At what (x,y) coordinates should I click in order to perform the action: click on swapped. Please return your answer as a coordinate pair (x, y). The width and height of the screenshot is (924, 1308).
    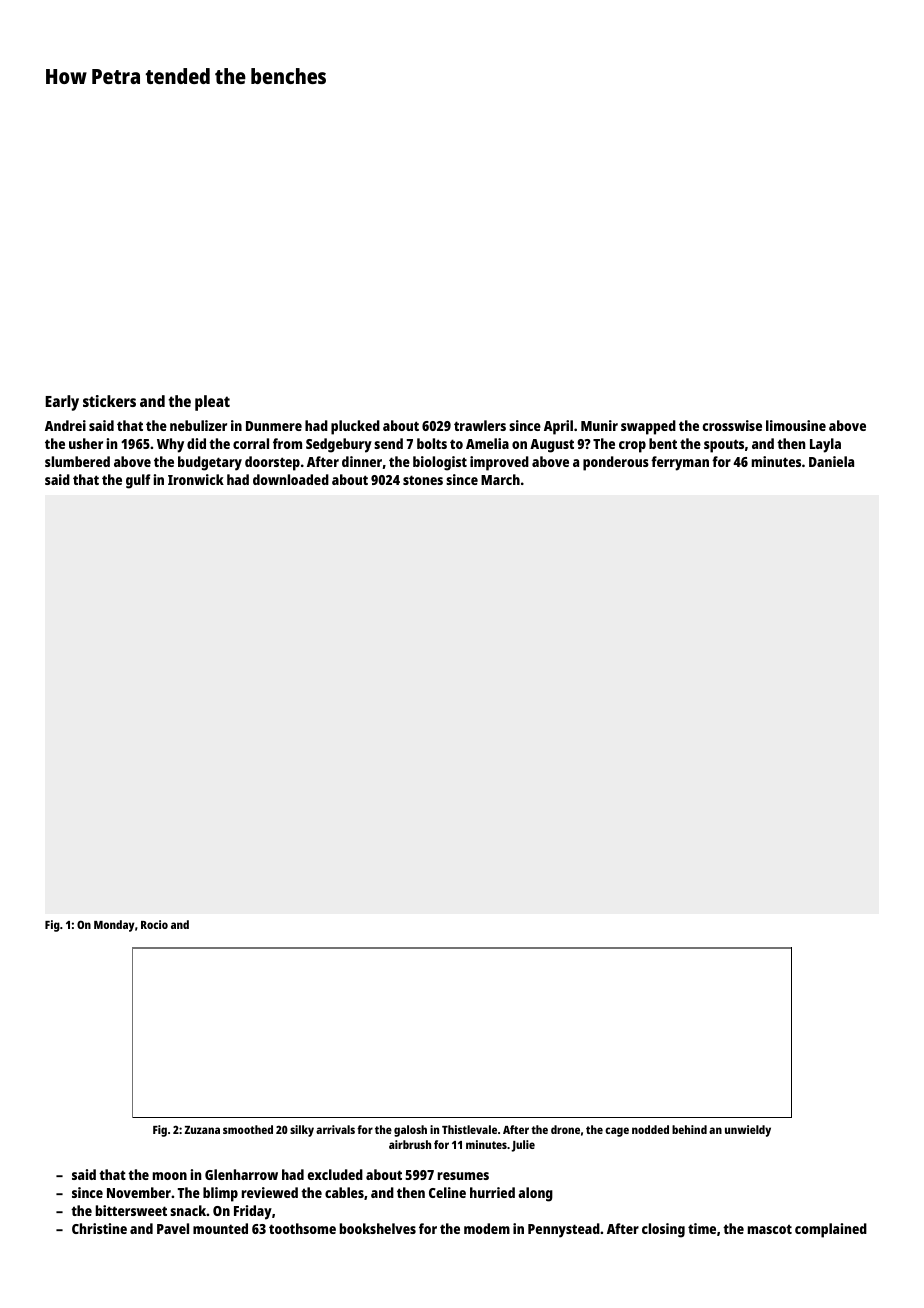
    Looking at the image, I should click on (648, 427).
